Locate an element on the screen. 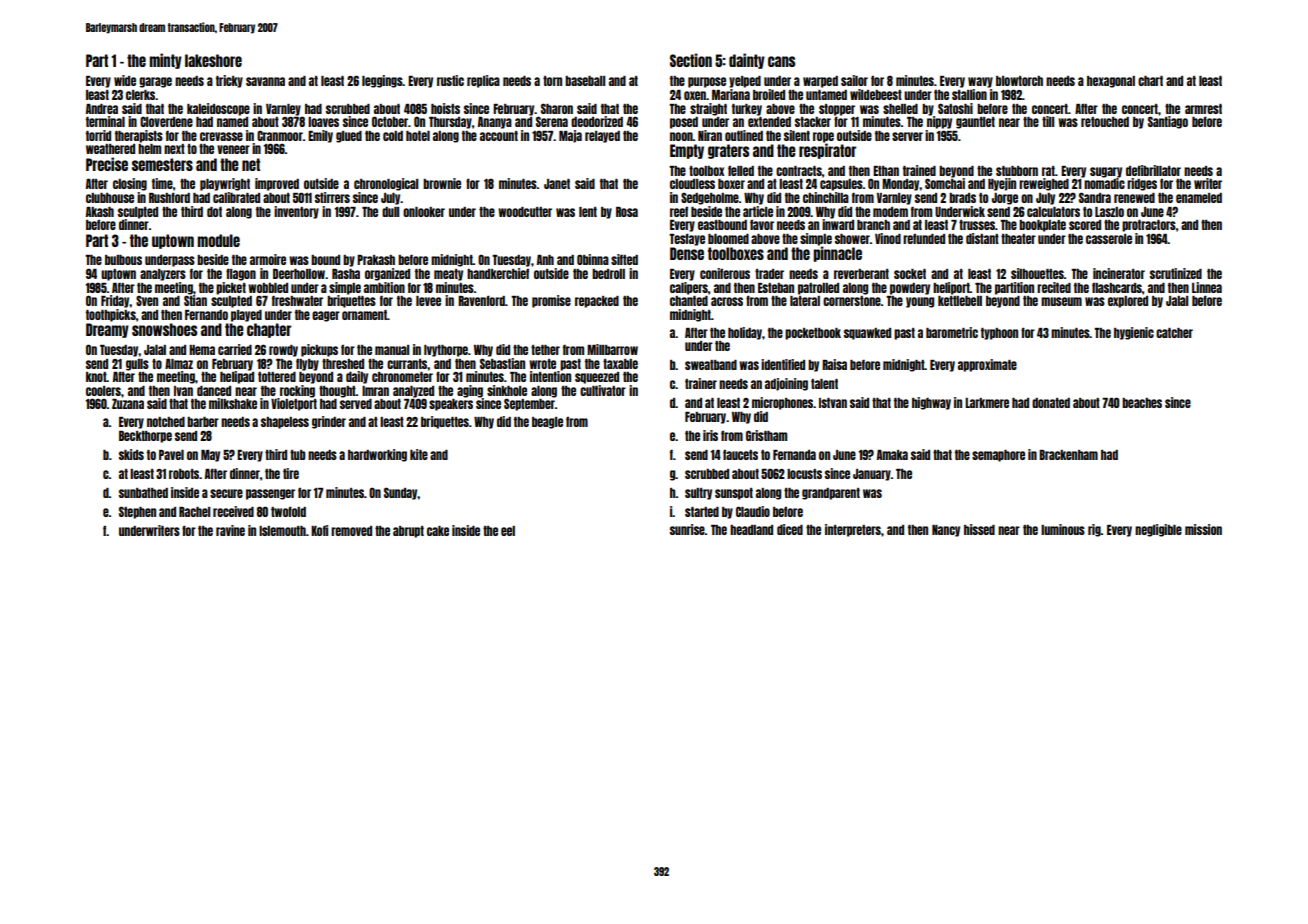 Image resolution: width=1308 pixels, height=924 pixels. protractors is located at coordinates (1149, 226).
